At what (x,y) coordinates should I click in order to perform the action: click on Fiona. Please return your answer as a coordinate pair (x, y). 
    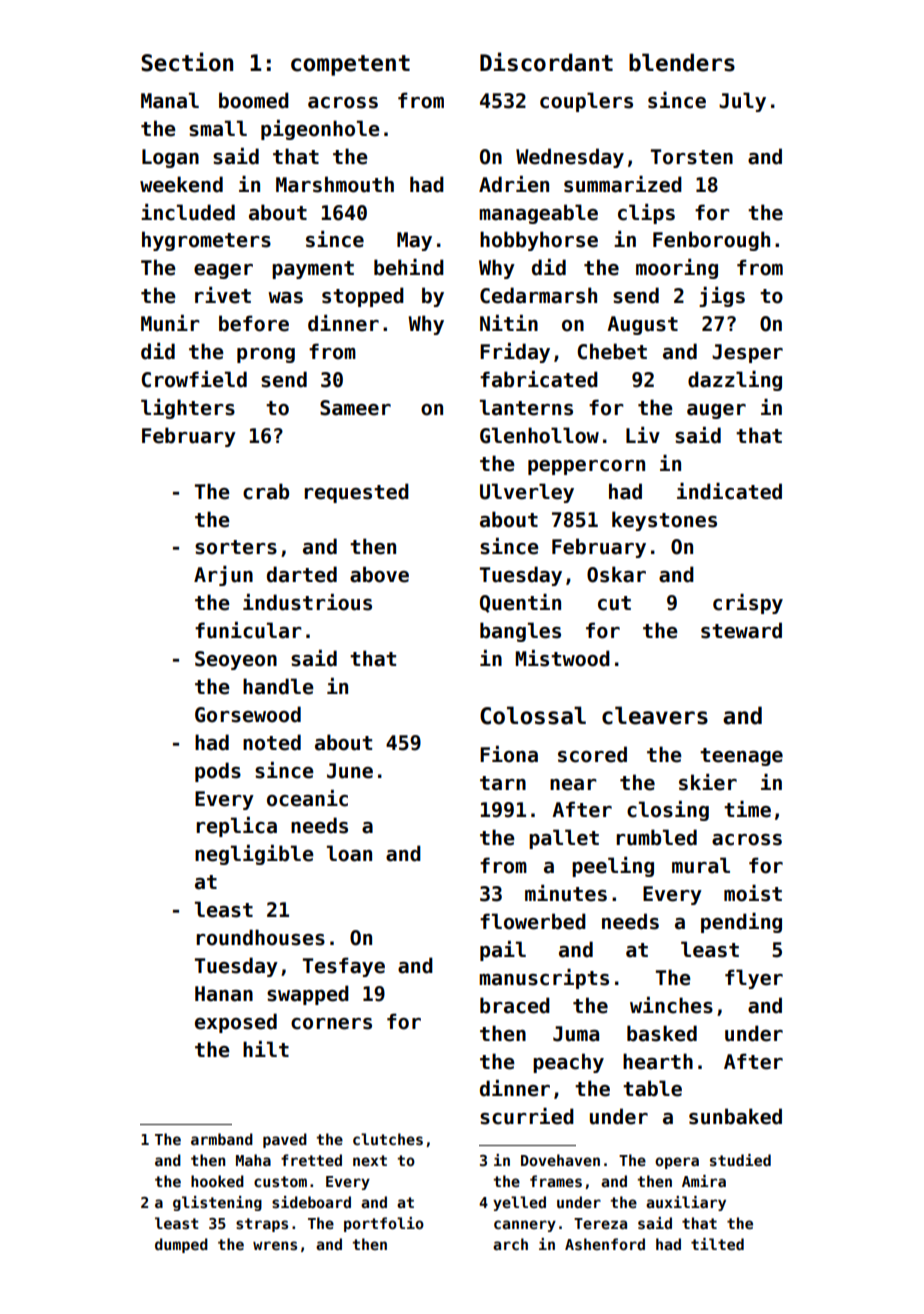
    Looking at the image, I should click on (509, 754).
